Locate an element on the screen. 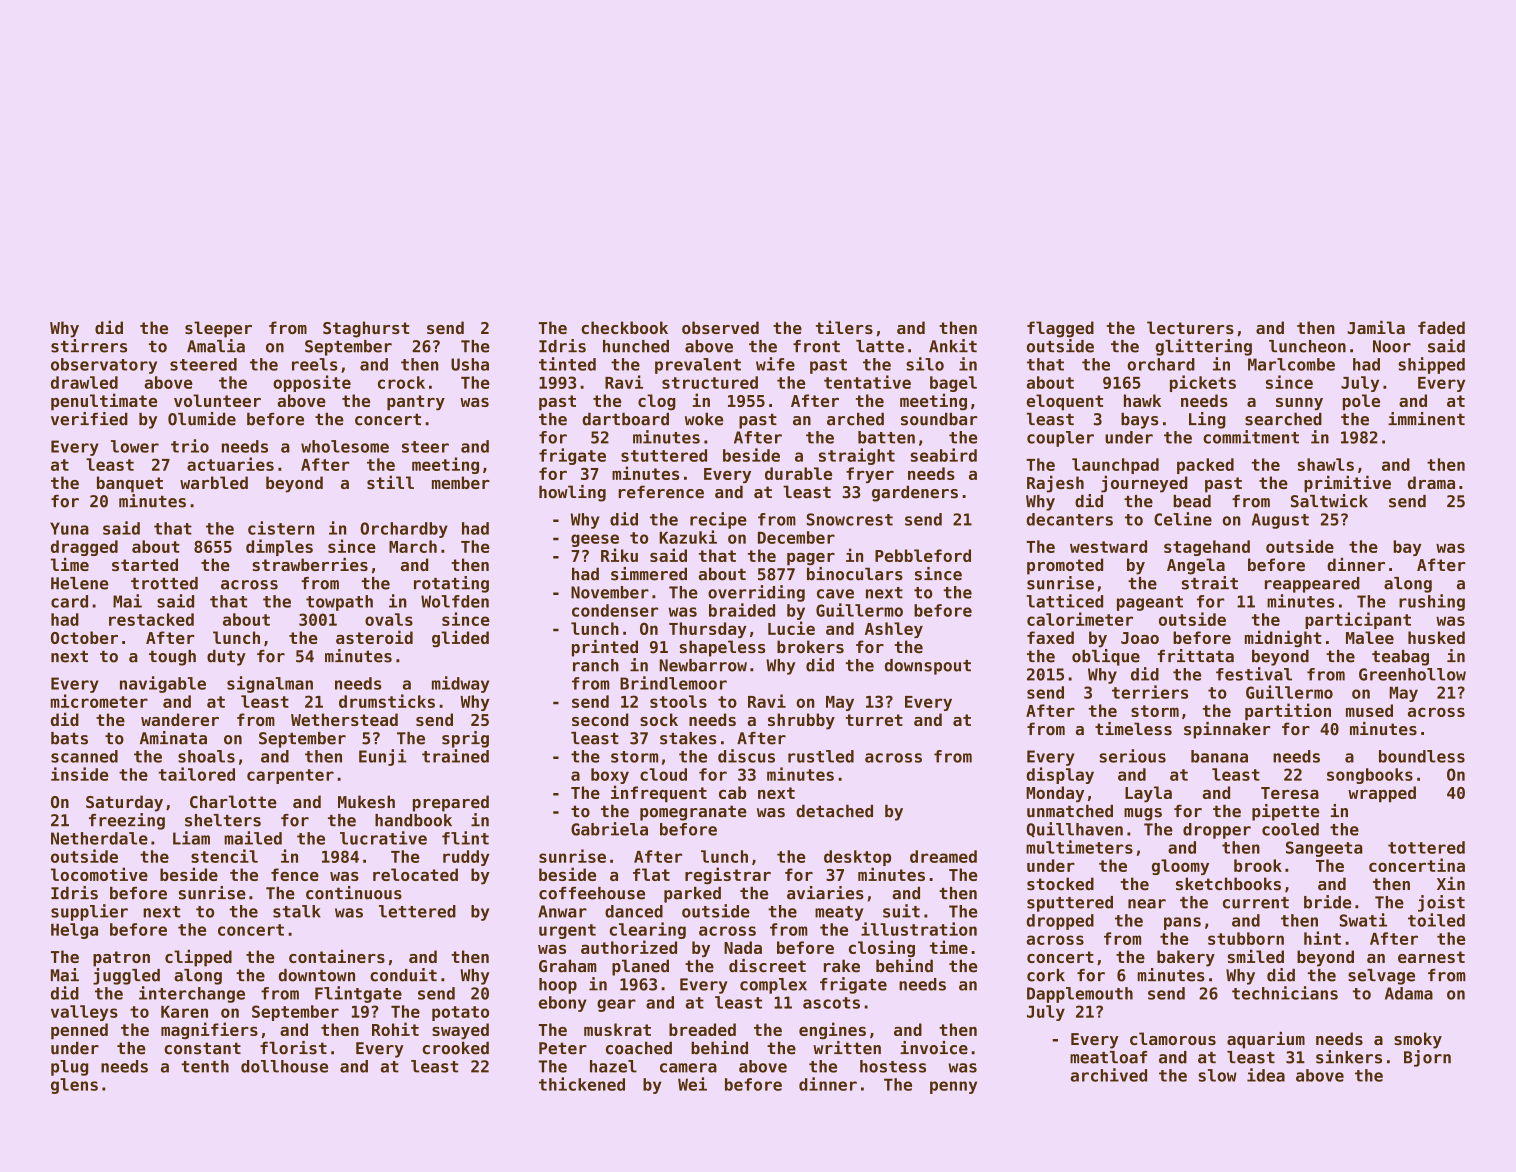 This screenshot has width=1516, height=1172. soundbar is located at coordinates (939, 419).
